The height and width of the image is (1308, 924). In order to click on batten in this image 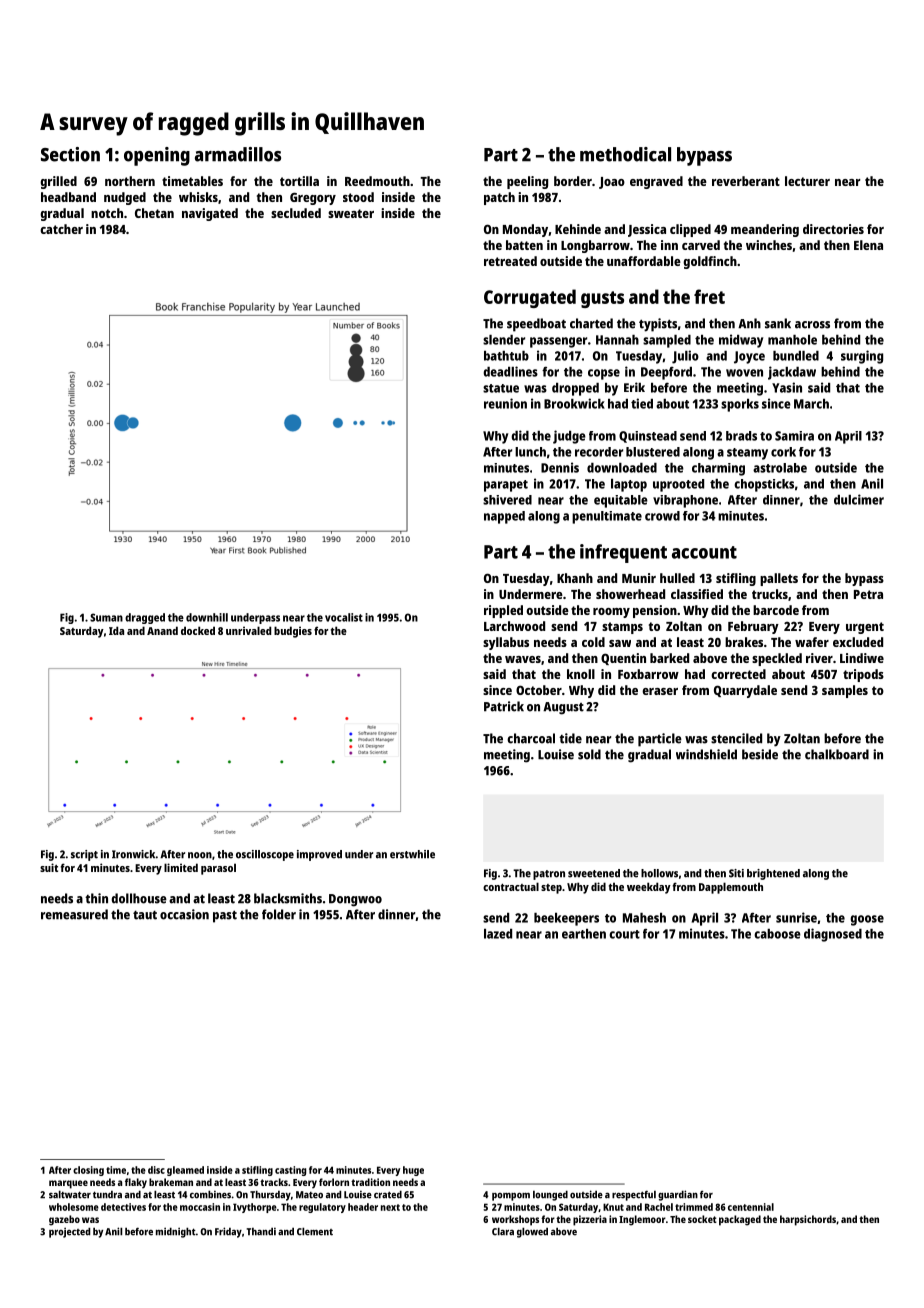, I will do `click(524, 245)`.
